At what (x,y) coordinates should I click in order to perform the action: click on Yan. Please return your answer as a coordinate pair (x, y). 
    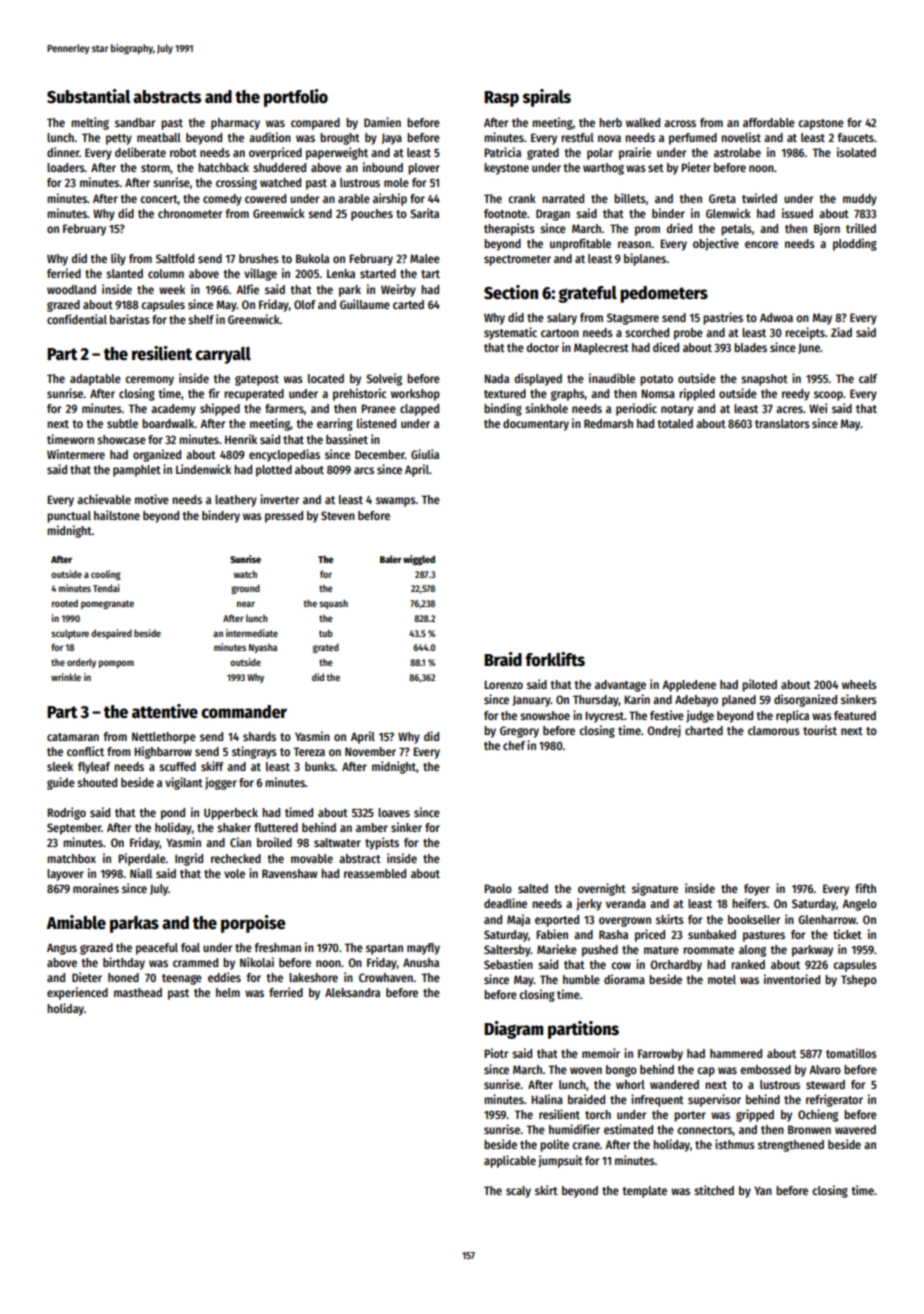
    Looking at the image, I should click on (763, 1190).
